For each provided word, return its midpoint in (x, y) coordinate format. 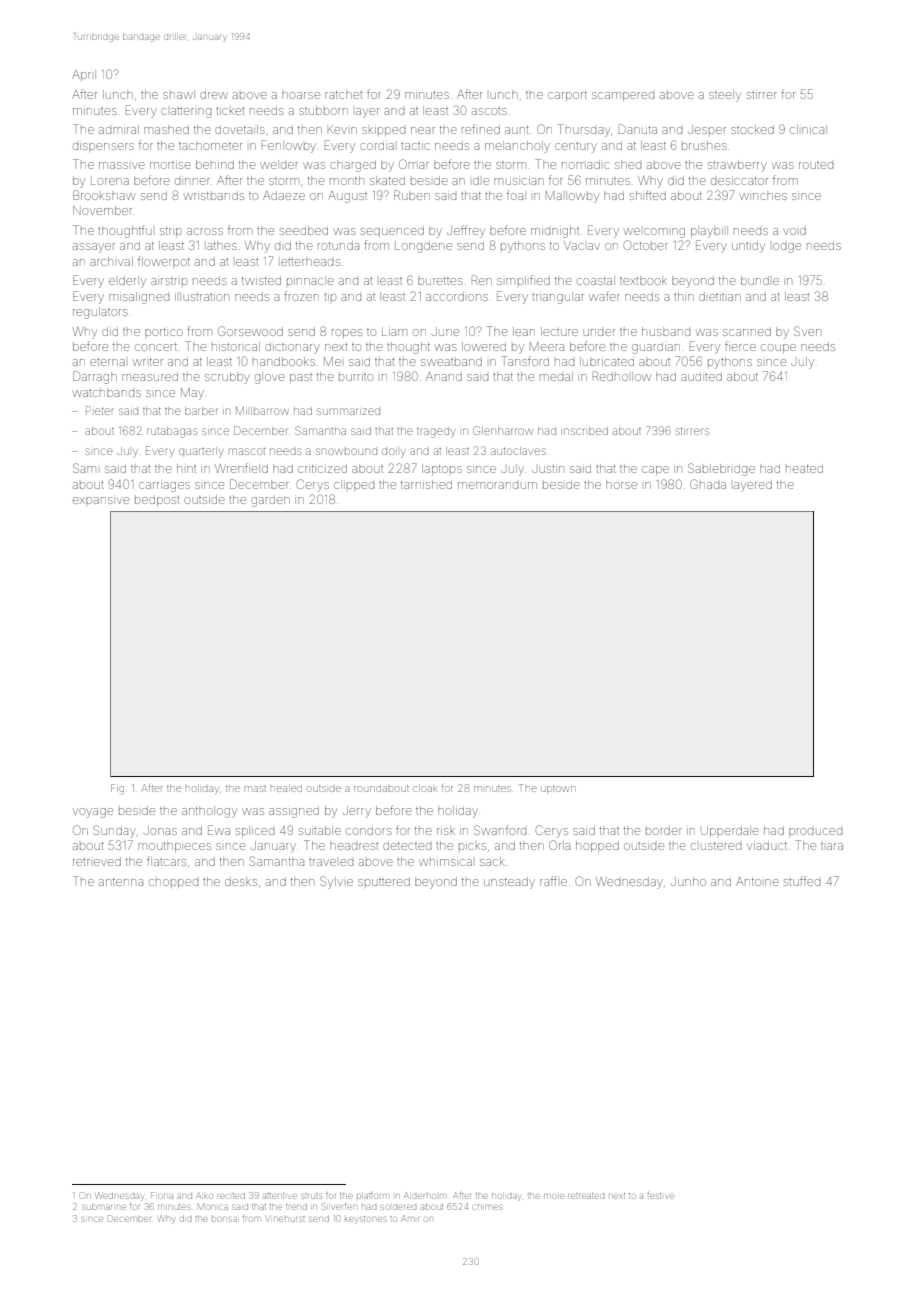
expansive (101, 501)
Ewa (219, 830)
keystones (365, 1220)
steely (725, 96)
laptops (442, 469)
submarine (104, 1207)
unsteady (509, 883)
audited (701, 376)
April (84, 75)
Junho (688, 881)
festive (660, 1196)
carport (567, 96)
